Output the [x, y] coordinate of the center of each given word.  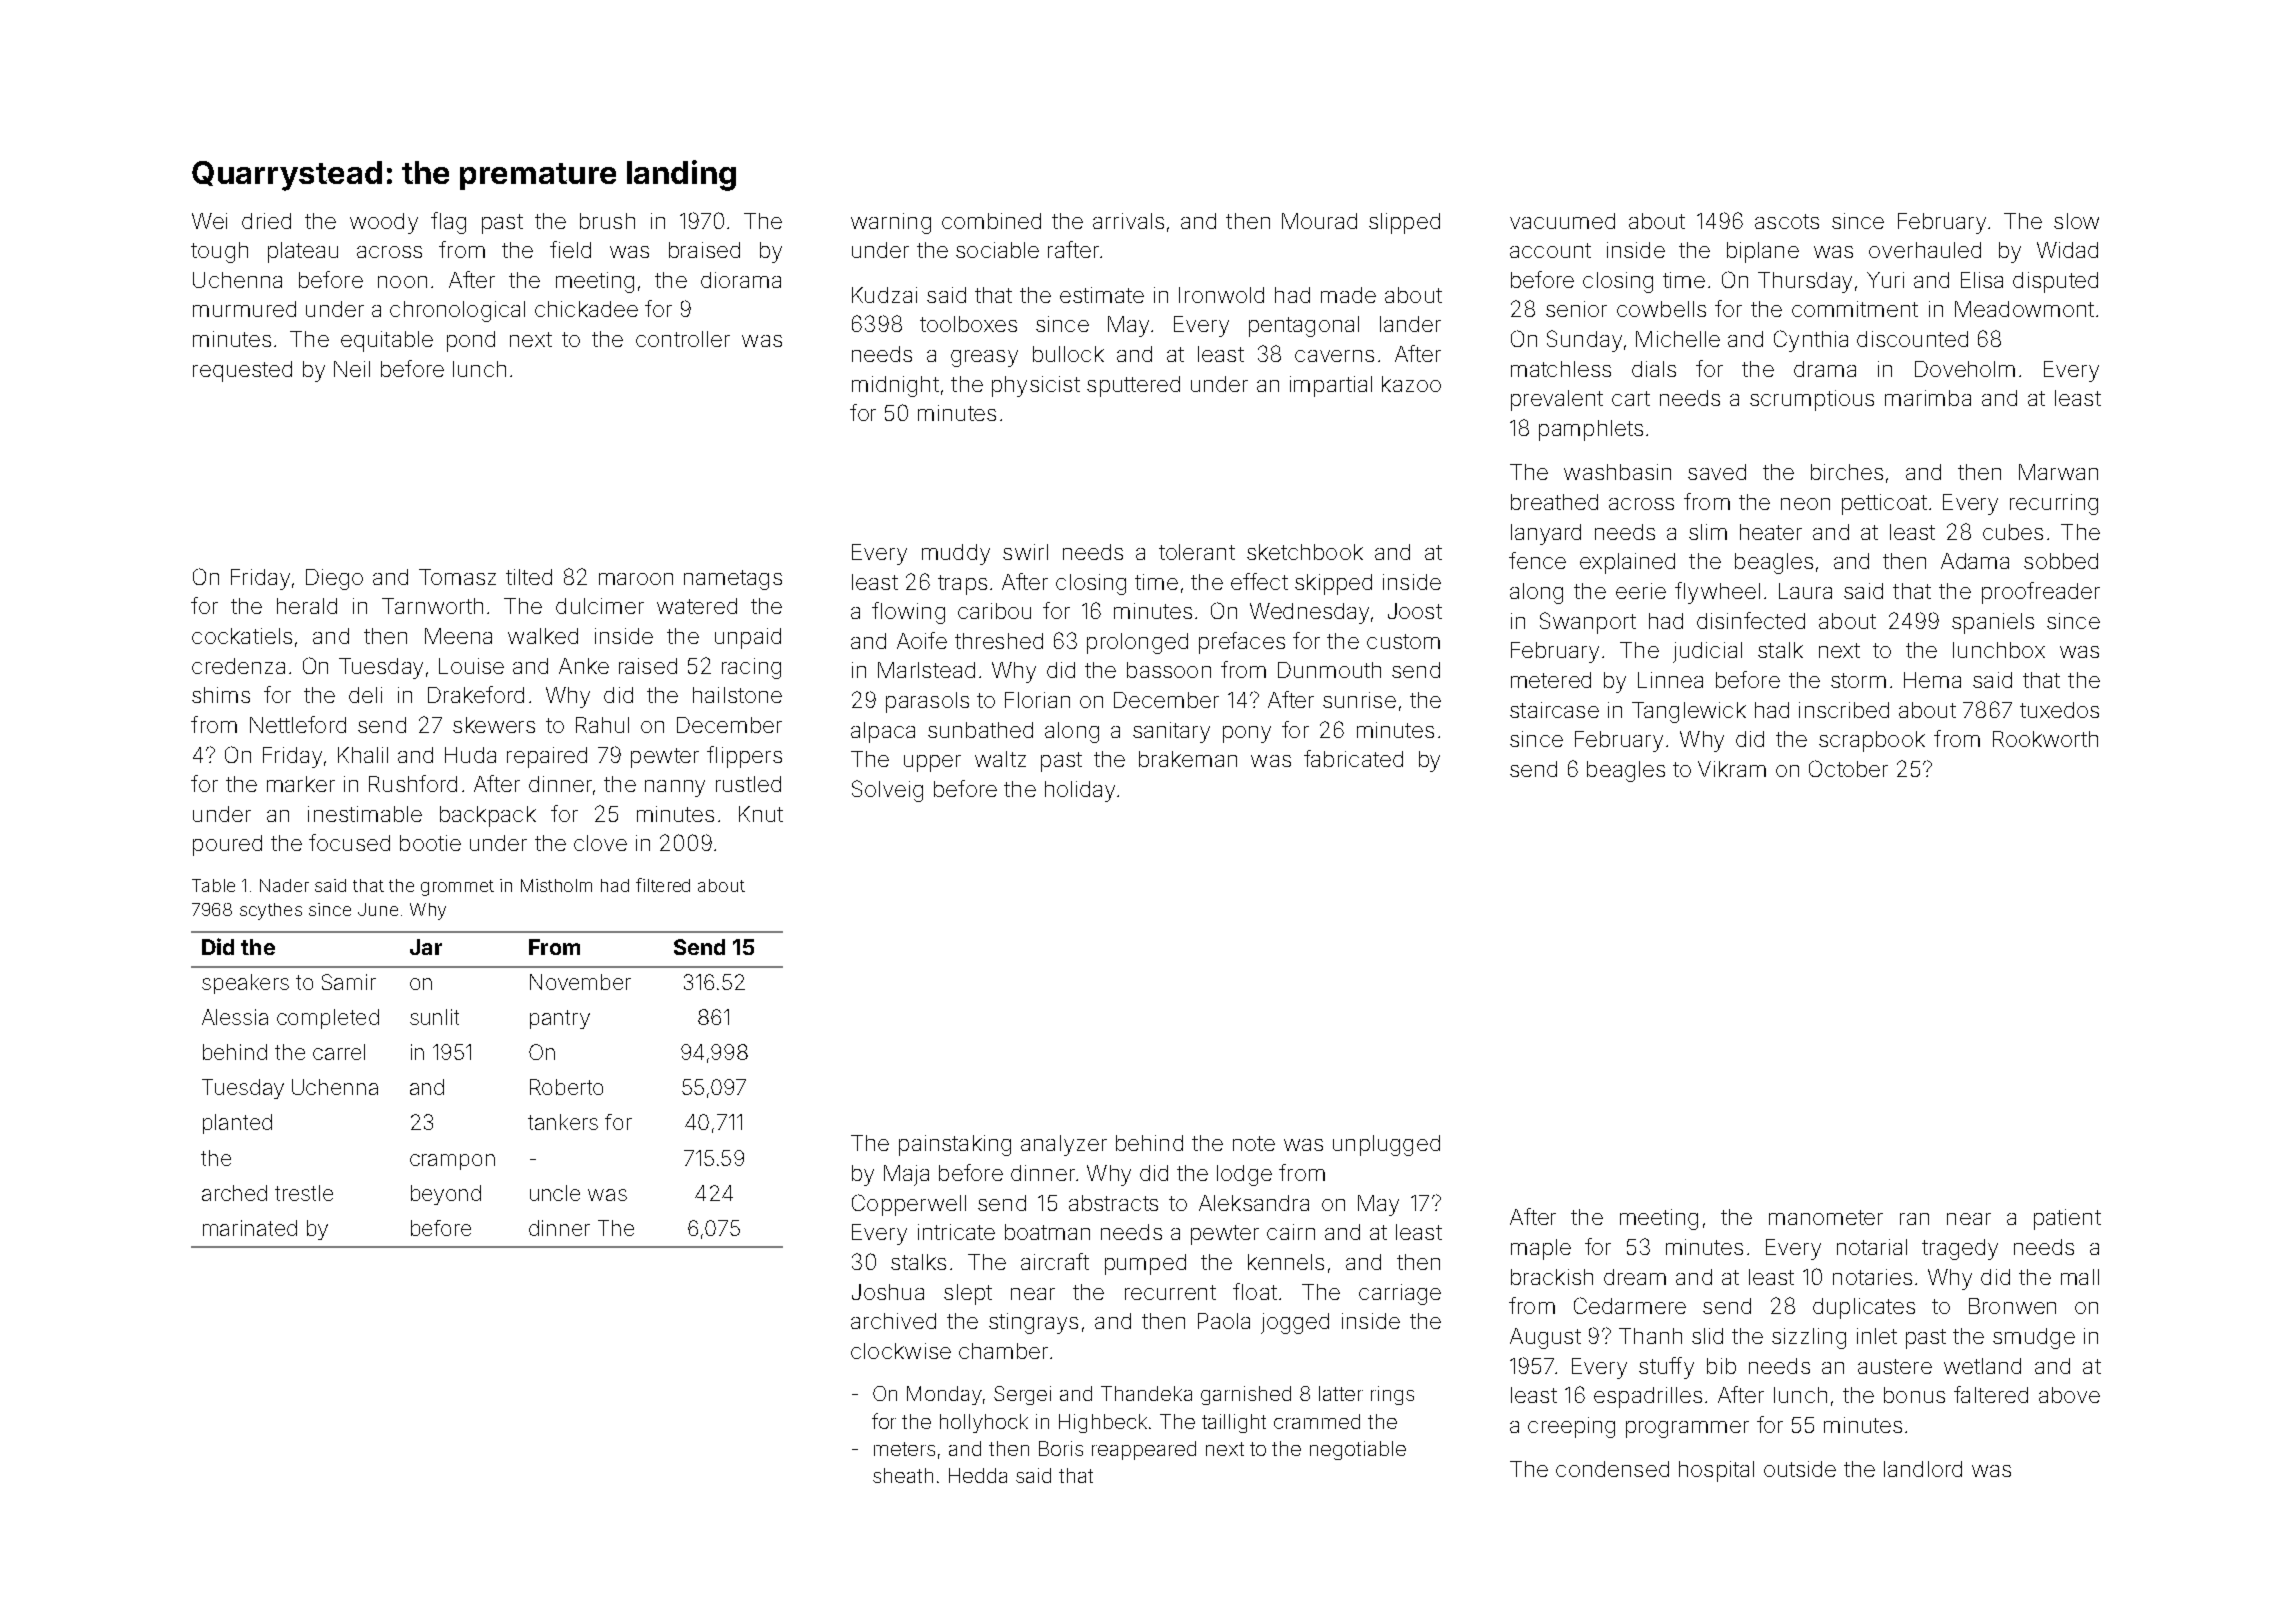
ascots [1787, 221]
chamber [1003, 1351]
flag [448, 223]
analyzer [1064, 1145]
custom [1403, 641]
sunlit [434, 1017]
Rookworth [2045, 739]
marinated [250, 1228]
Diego [334, 579]
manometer [1826, 1217]
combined [991, 221]
